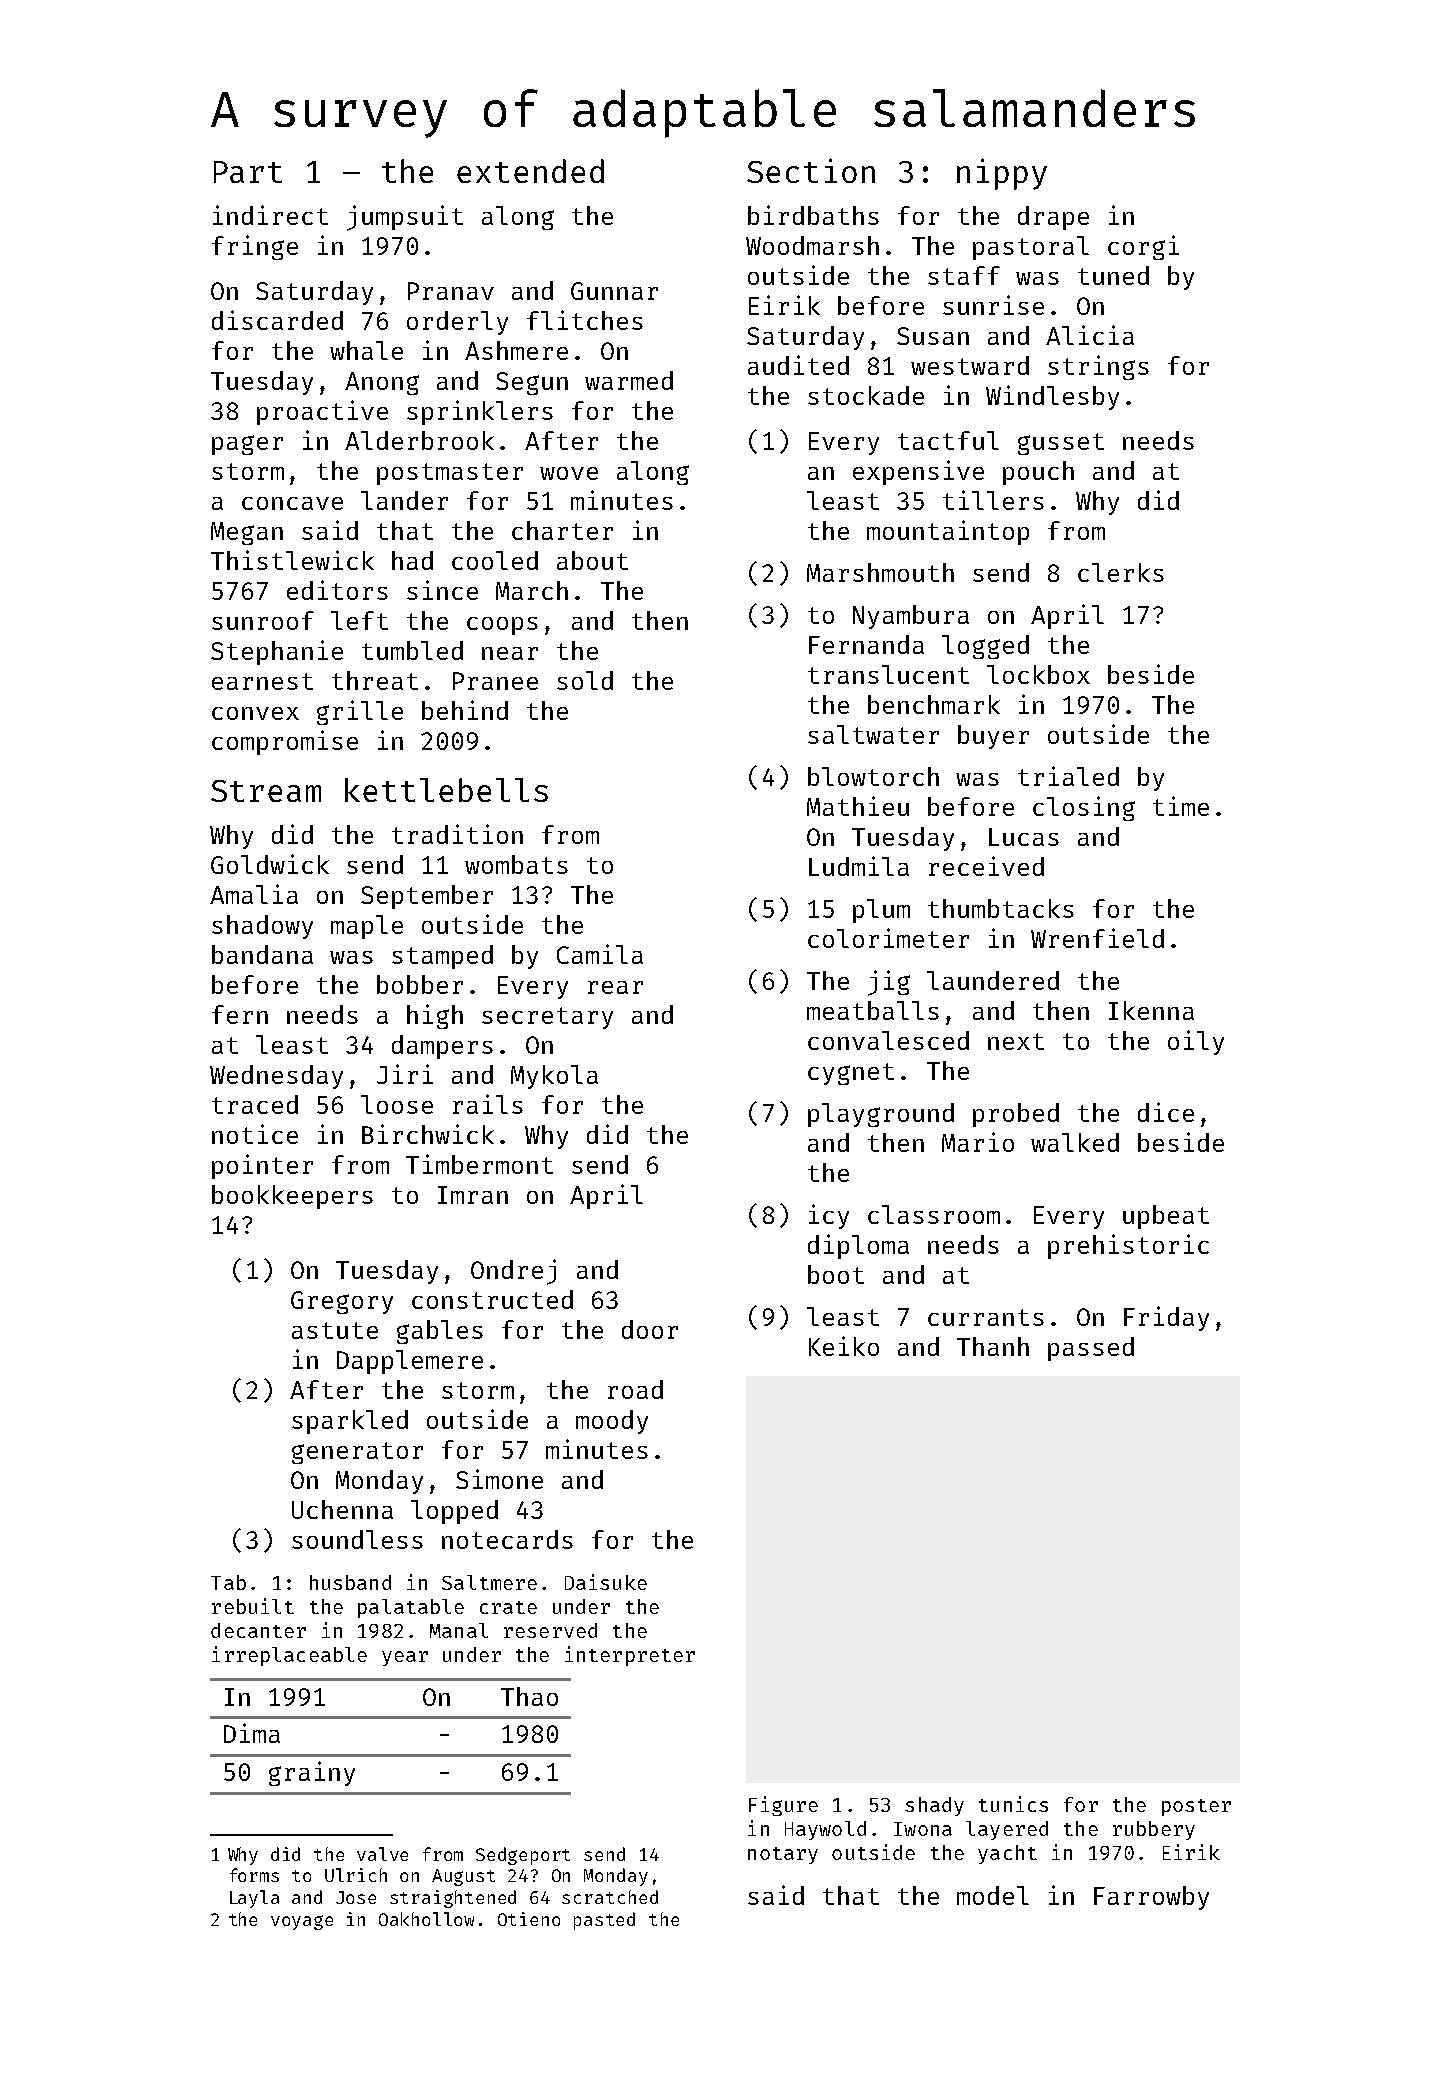  I want to click on next, so click(1016, 1041).
